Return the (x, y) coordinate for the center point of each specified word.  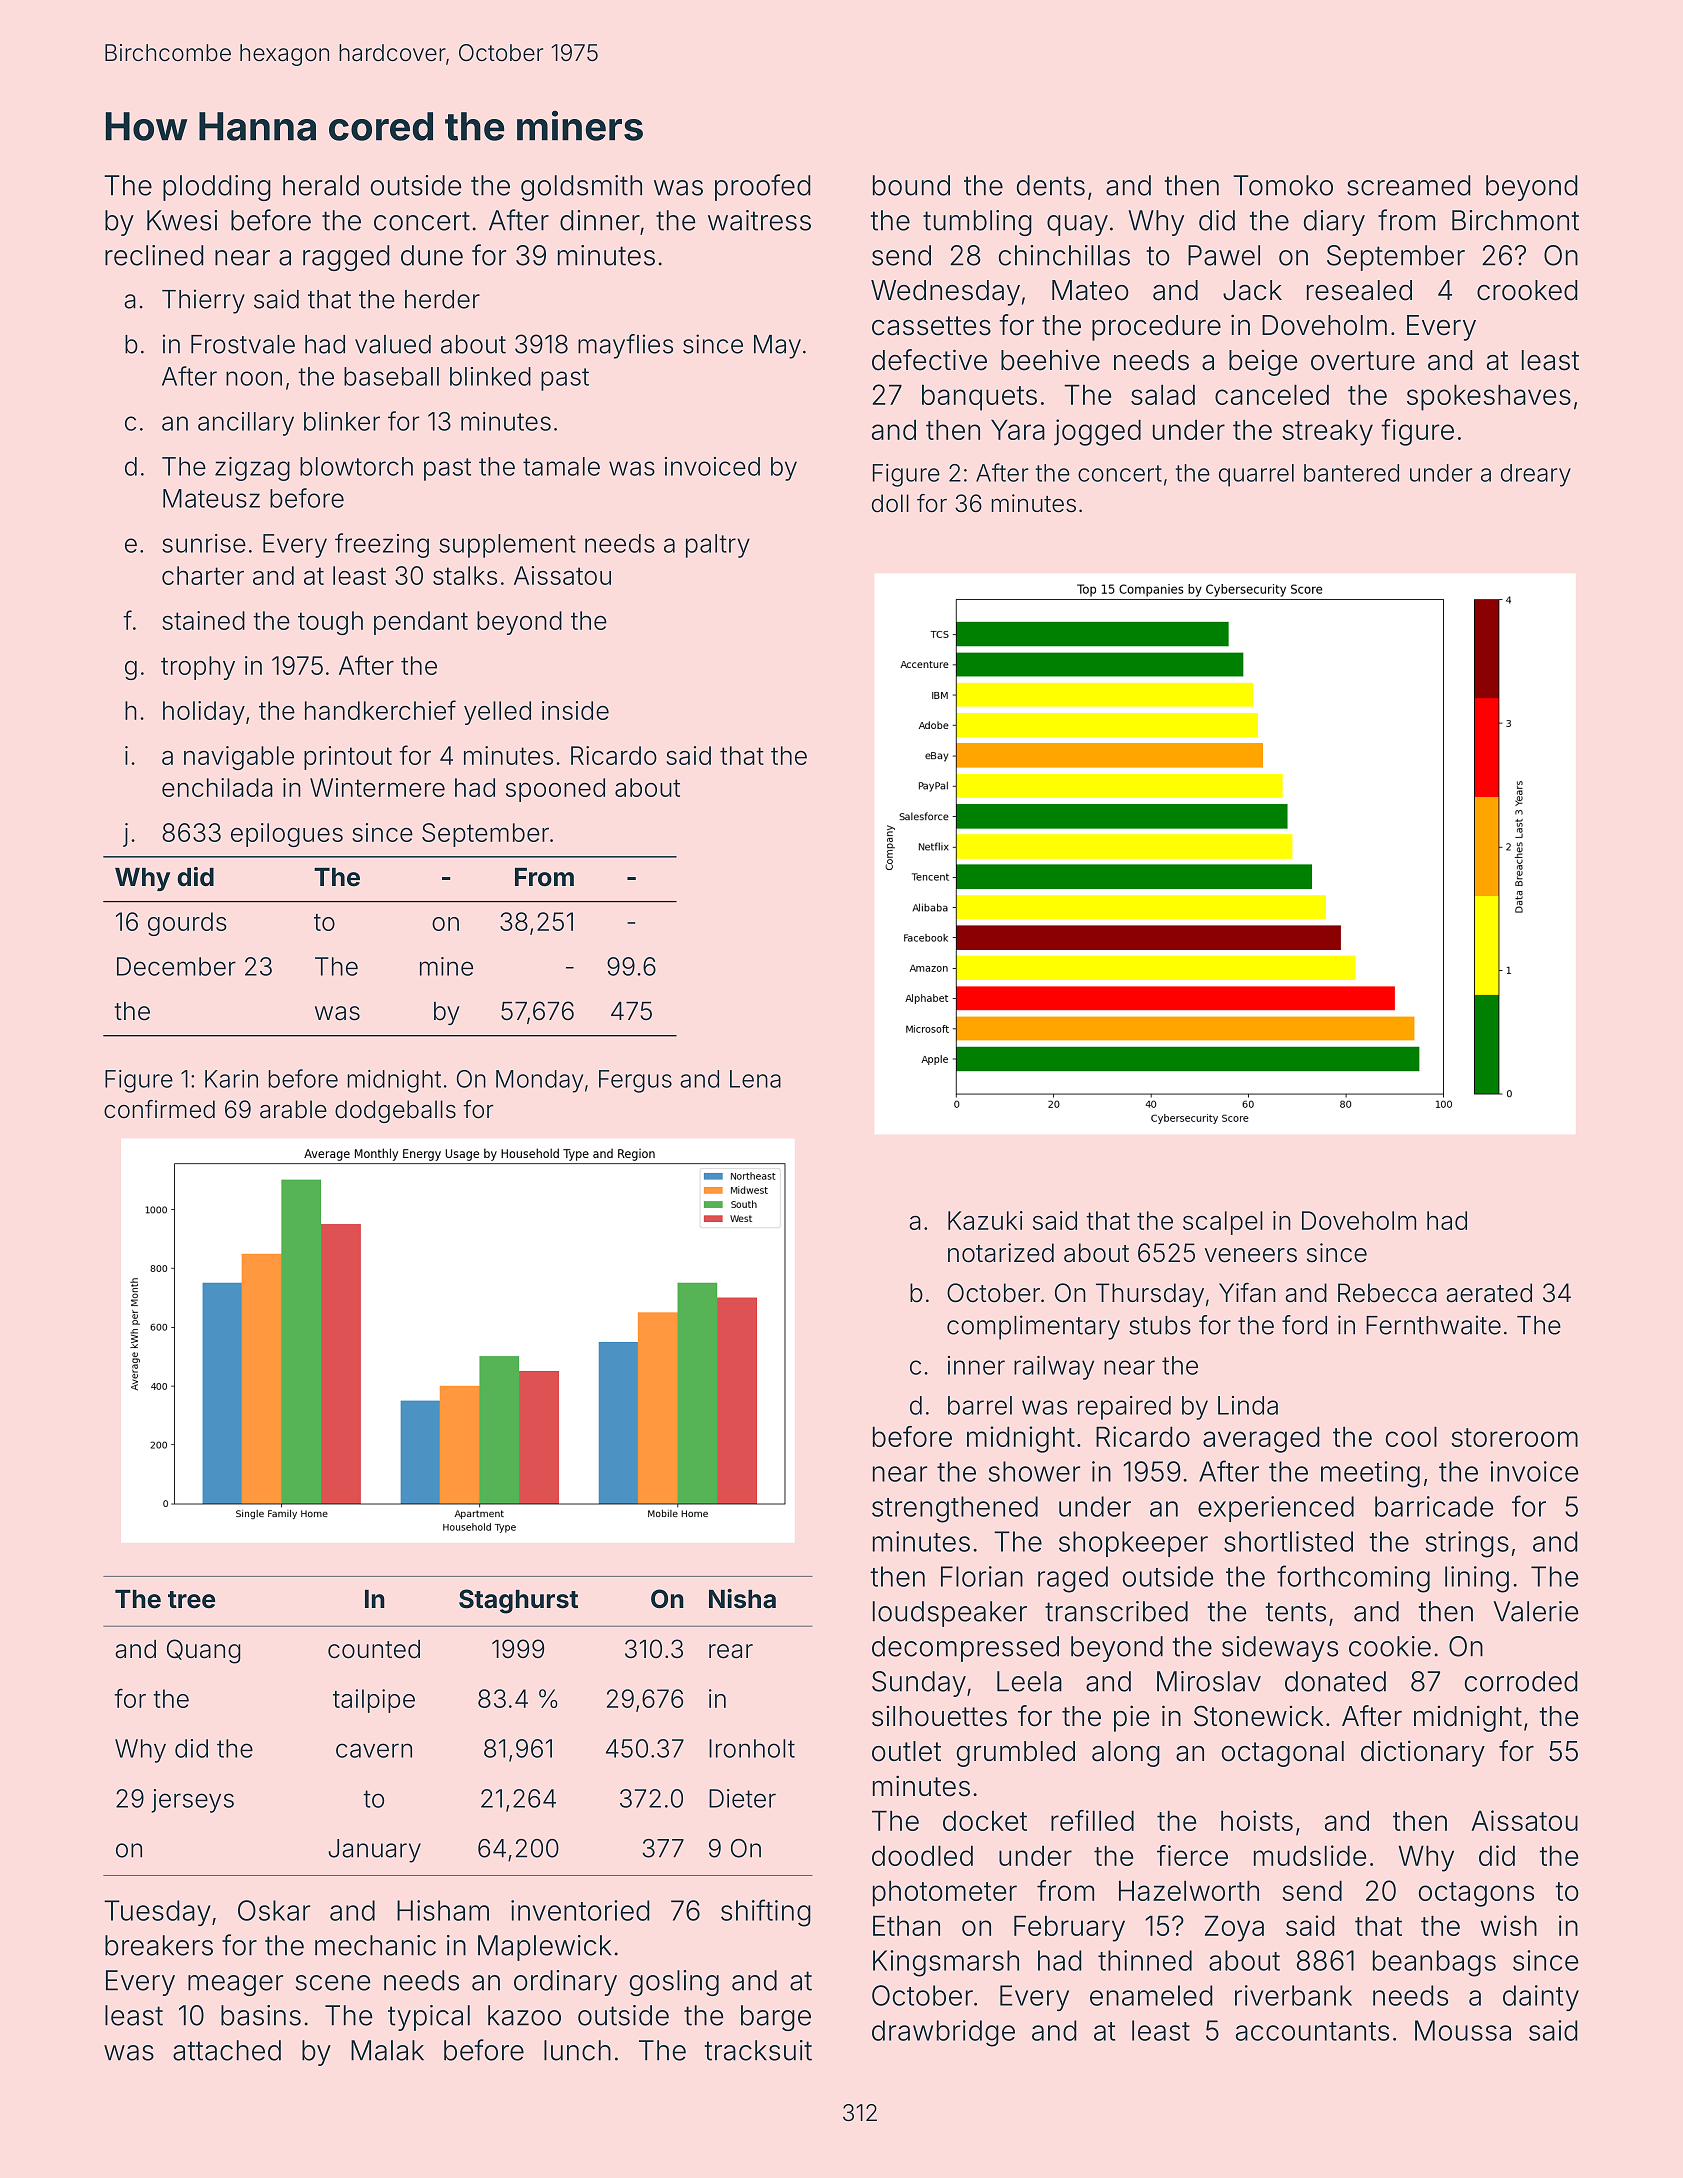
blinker (342, 421)
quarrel (1256, 475)
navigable (239, 758)
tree (191, 1600)
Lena (755, 1079)
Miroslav (1209, 1681)
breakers (159, 1945)
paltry (718, 546)
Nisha (742, 1599)
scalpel (1223, 1223)
